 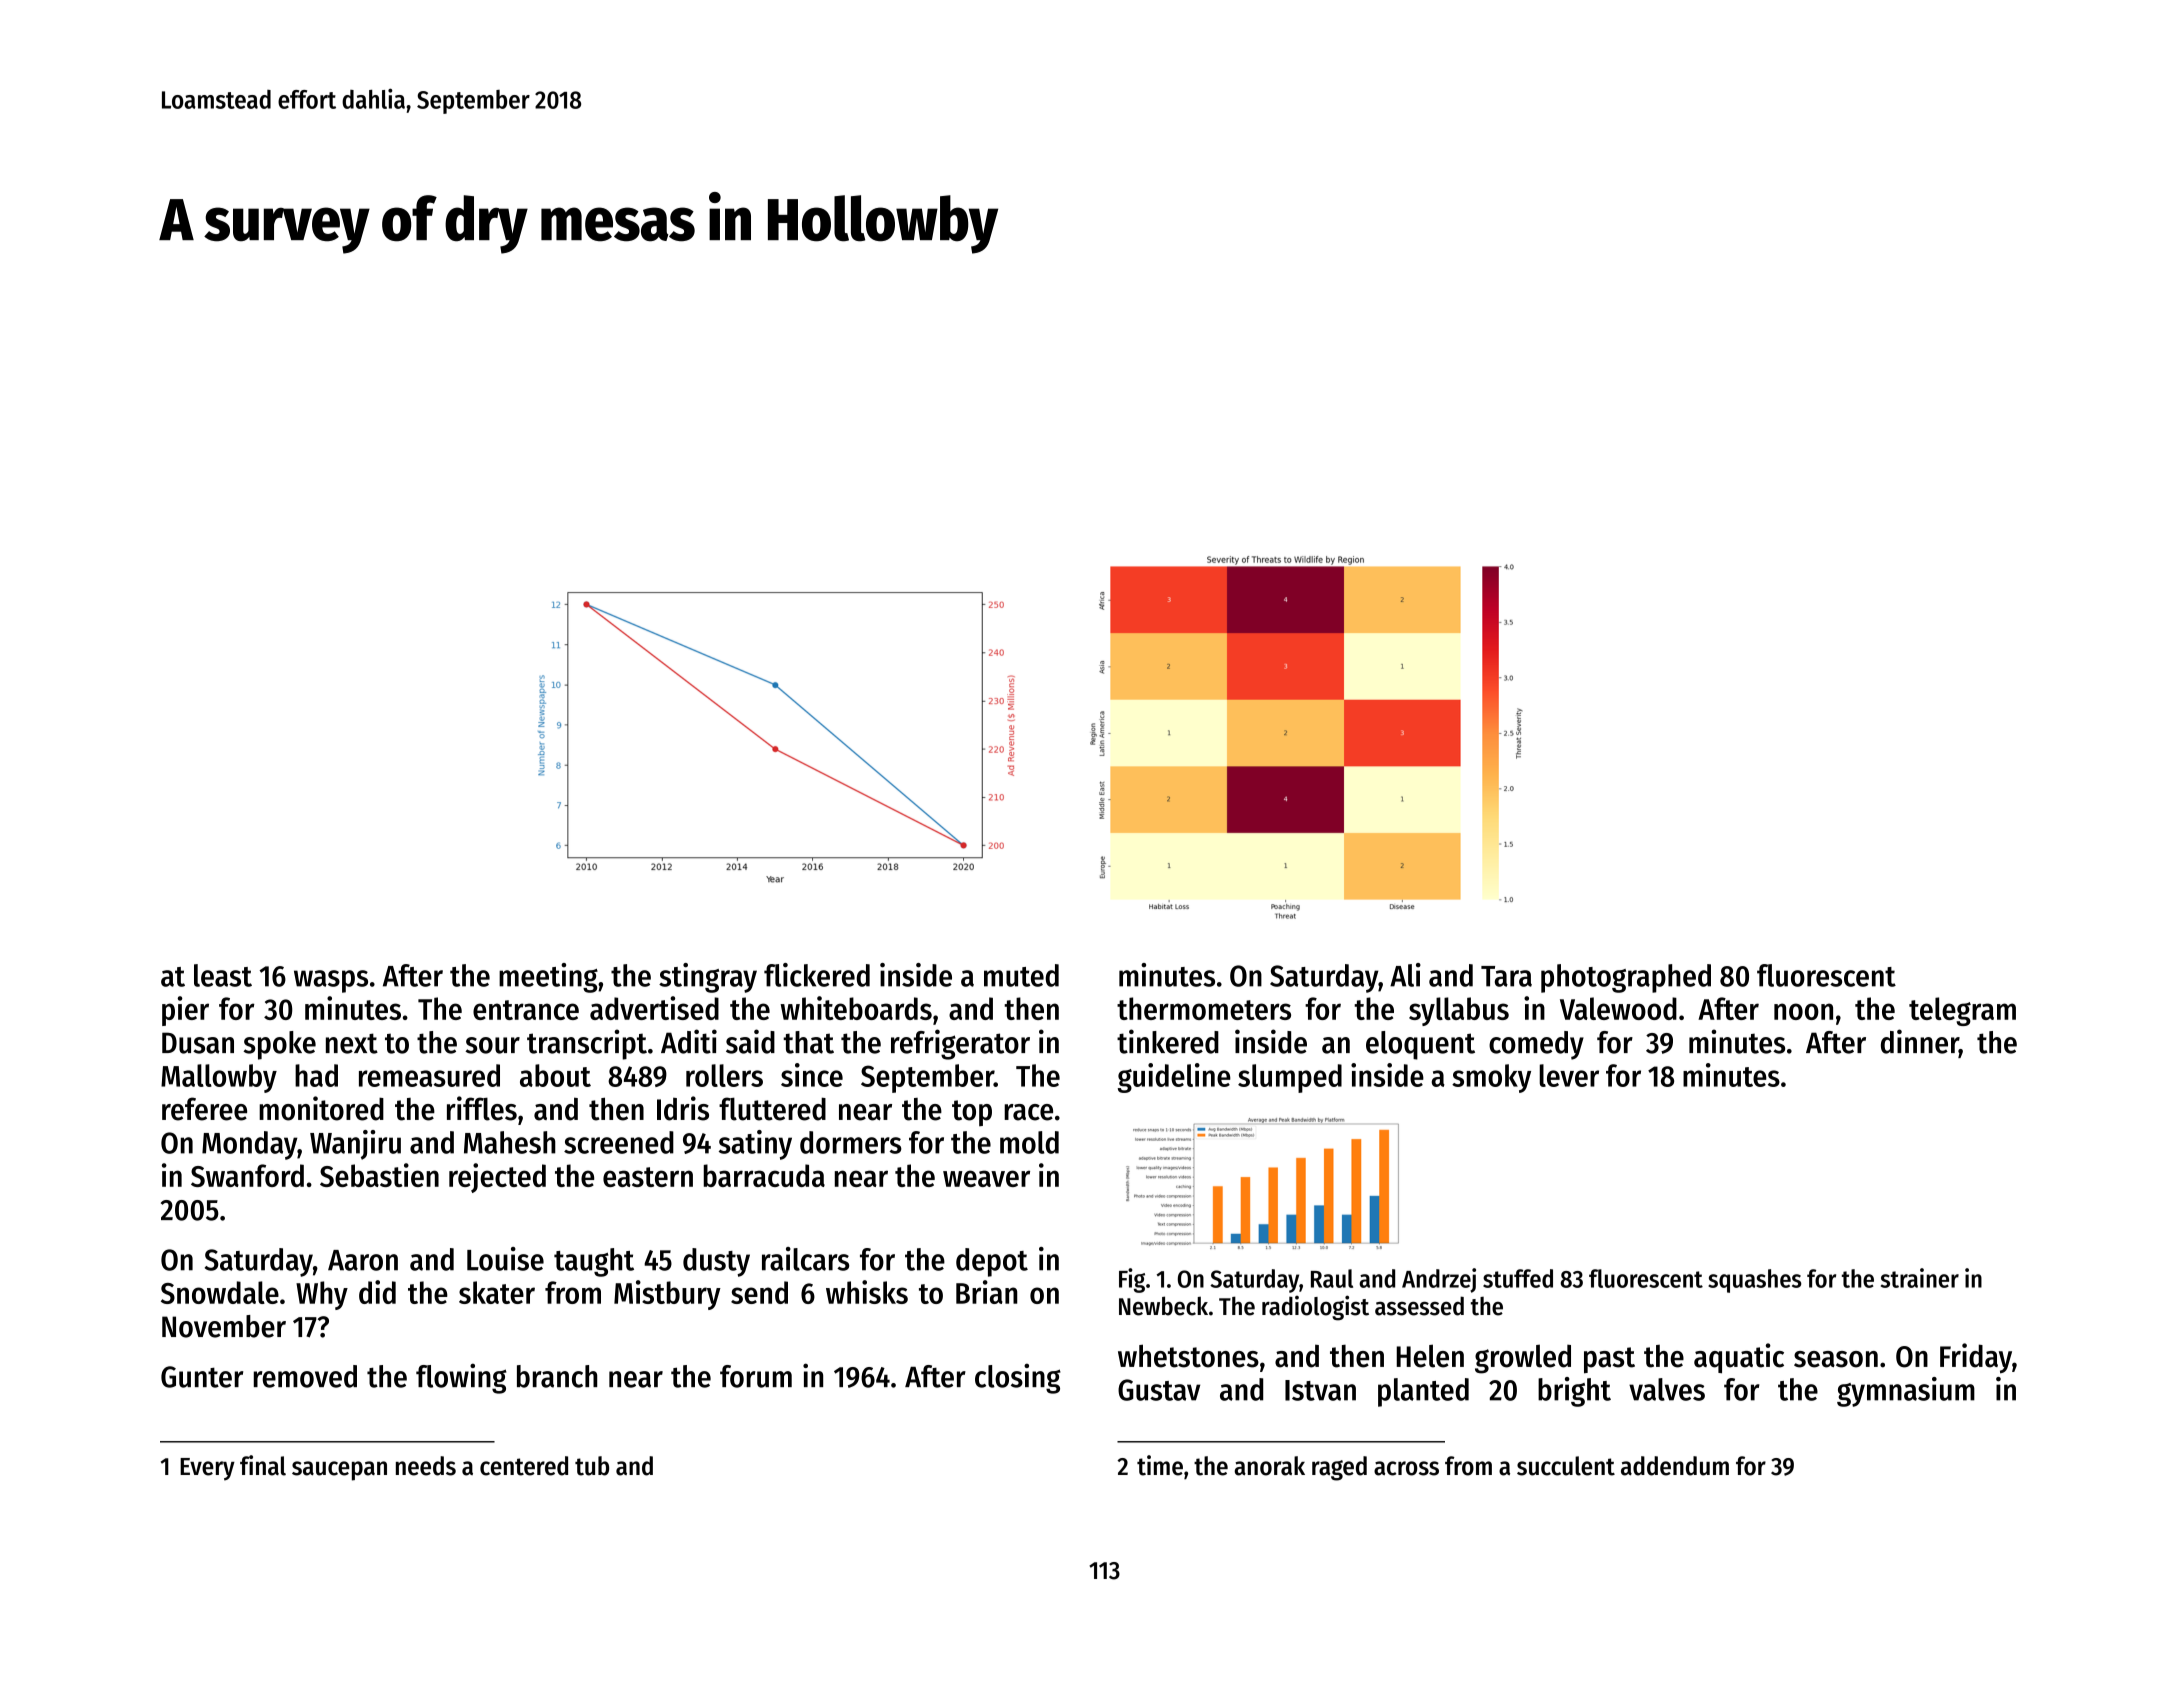 What do you see at coordinates (1188, 1356) in the screenshot?
I see `whetstones` at bounding box center [1188, 1356].
